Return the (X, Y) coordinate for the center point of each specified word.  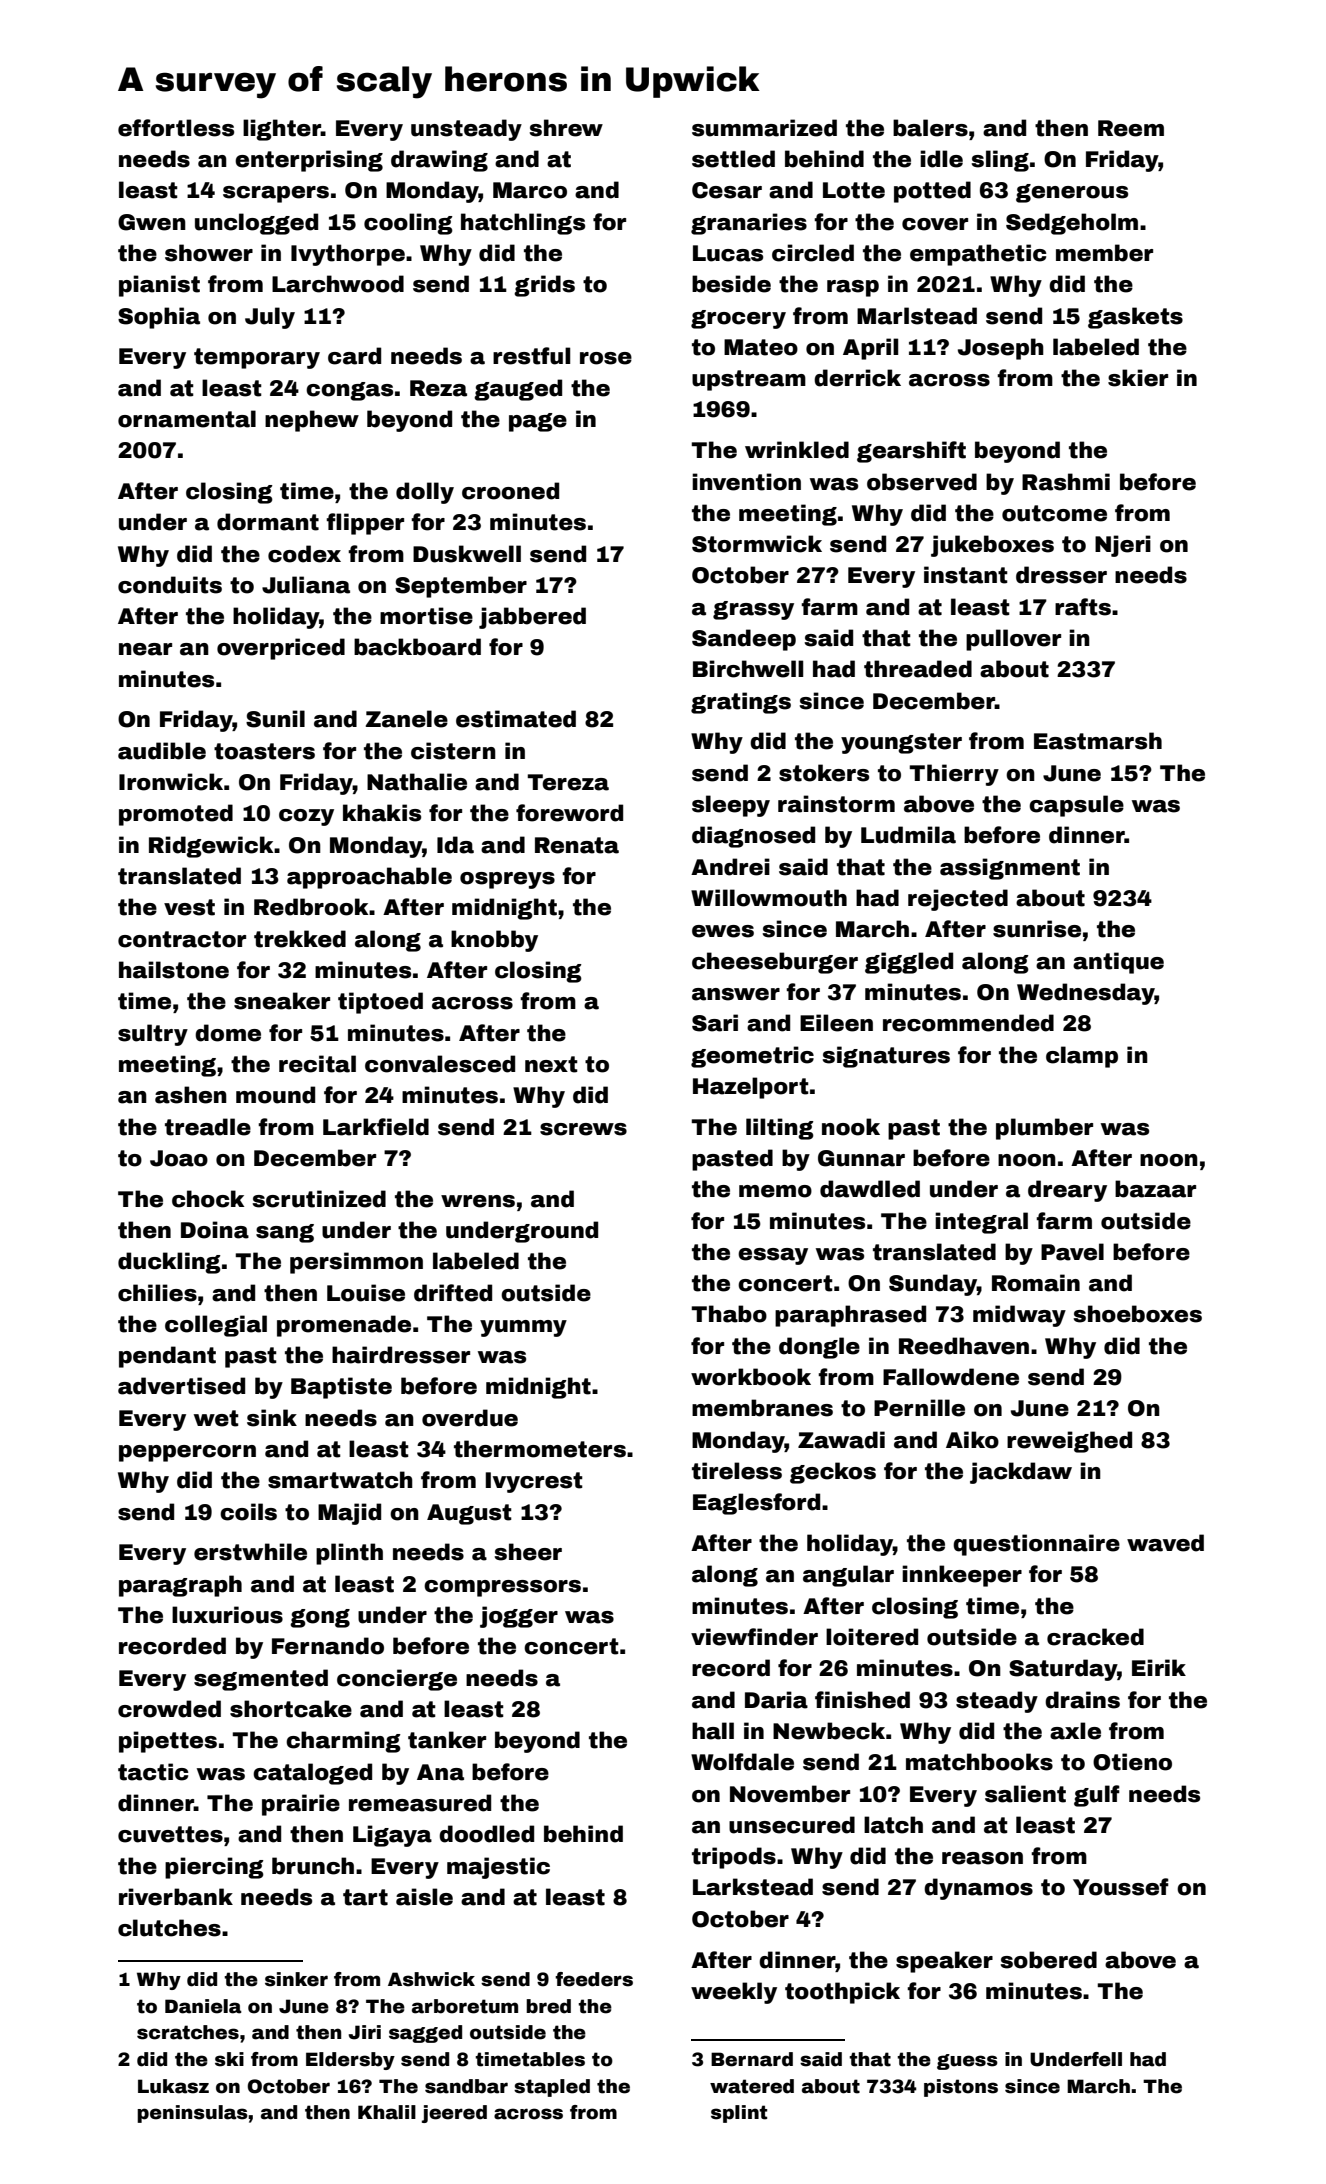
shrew (566, 128)
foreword (569, 813)
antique (1118, 963)
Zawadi (841, 1440)
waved (1165, 1543)
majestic (498, 1868)
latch (893, 1825)
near (145, 649)
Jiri (365, 2032)
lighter (282, 130)
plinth (349, 1554)
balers (930, 128)
